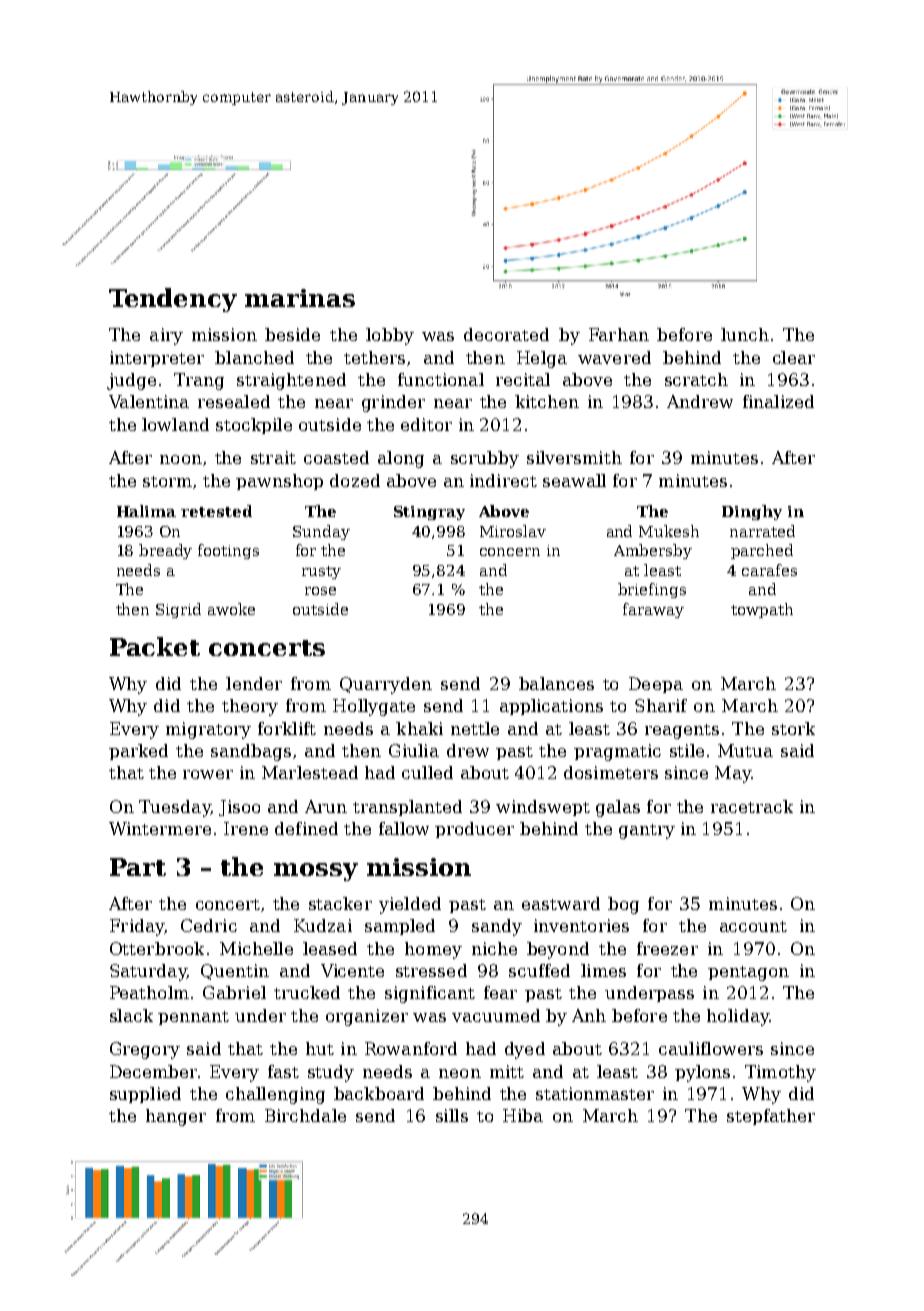 Image resolution: width=924 pixels, height=1311 pixels. What do you see at coordinates (661, 705) in the screenshot?
I see `Sharif` at bounding box center [661, 705].
